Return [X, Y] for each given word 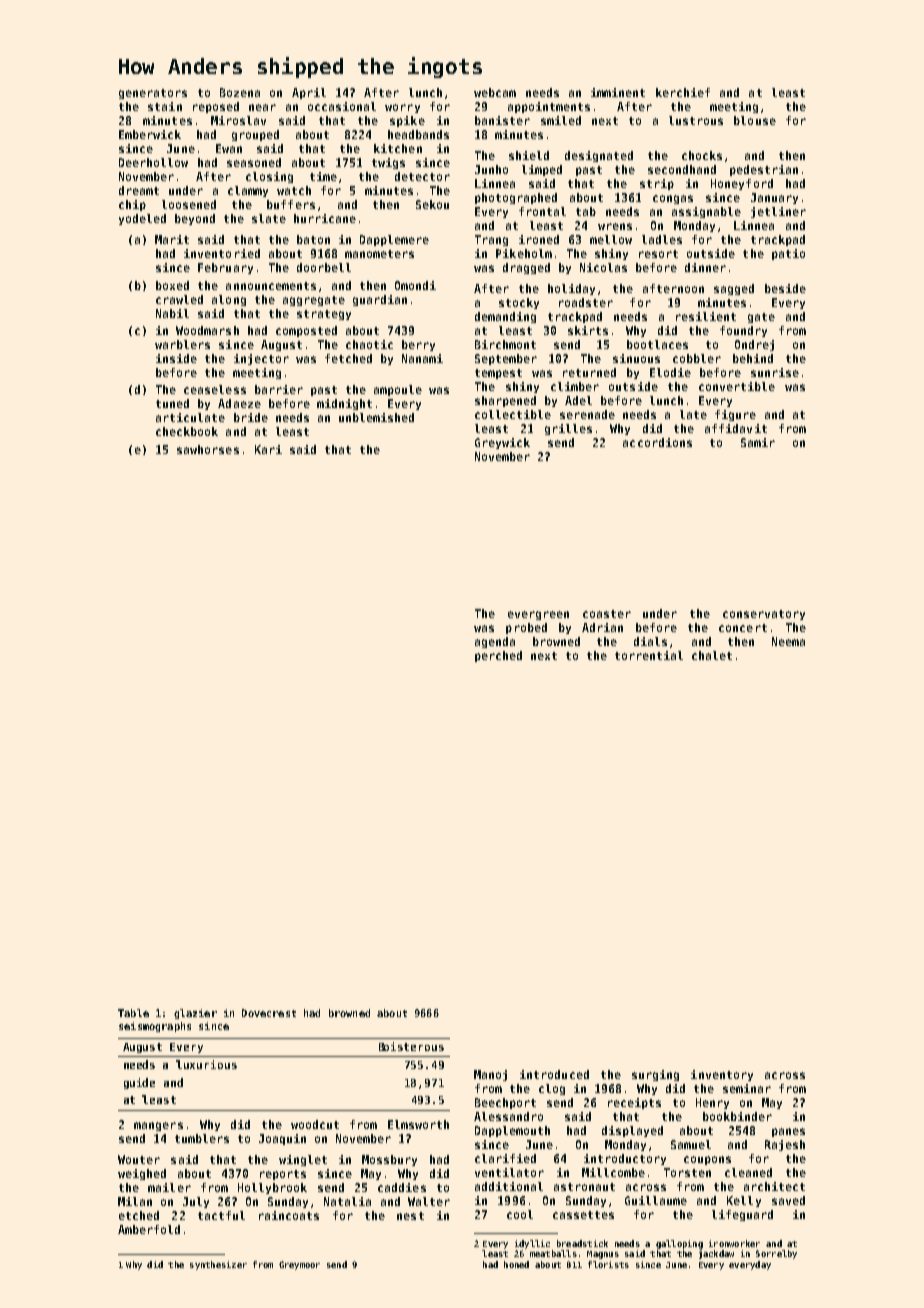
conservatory [764, 615]
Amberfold [149, 1229]
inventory [722, 1075]
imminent [618, 92]
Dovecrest [269, 1013]
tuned [172, 403]
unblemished [376, 417]
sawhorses [208, 449]
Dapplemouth [512, 1131]
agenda [495, 642]
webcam [495, 92]
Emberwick [150, 134]
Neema [788, 641]
